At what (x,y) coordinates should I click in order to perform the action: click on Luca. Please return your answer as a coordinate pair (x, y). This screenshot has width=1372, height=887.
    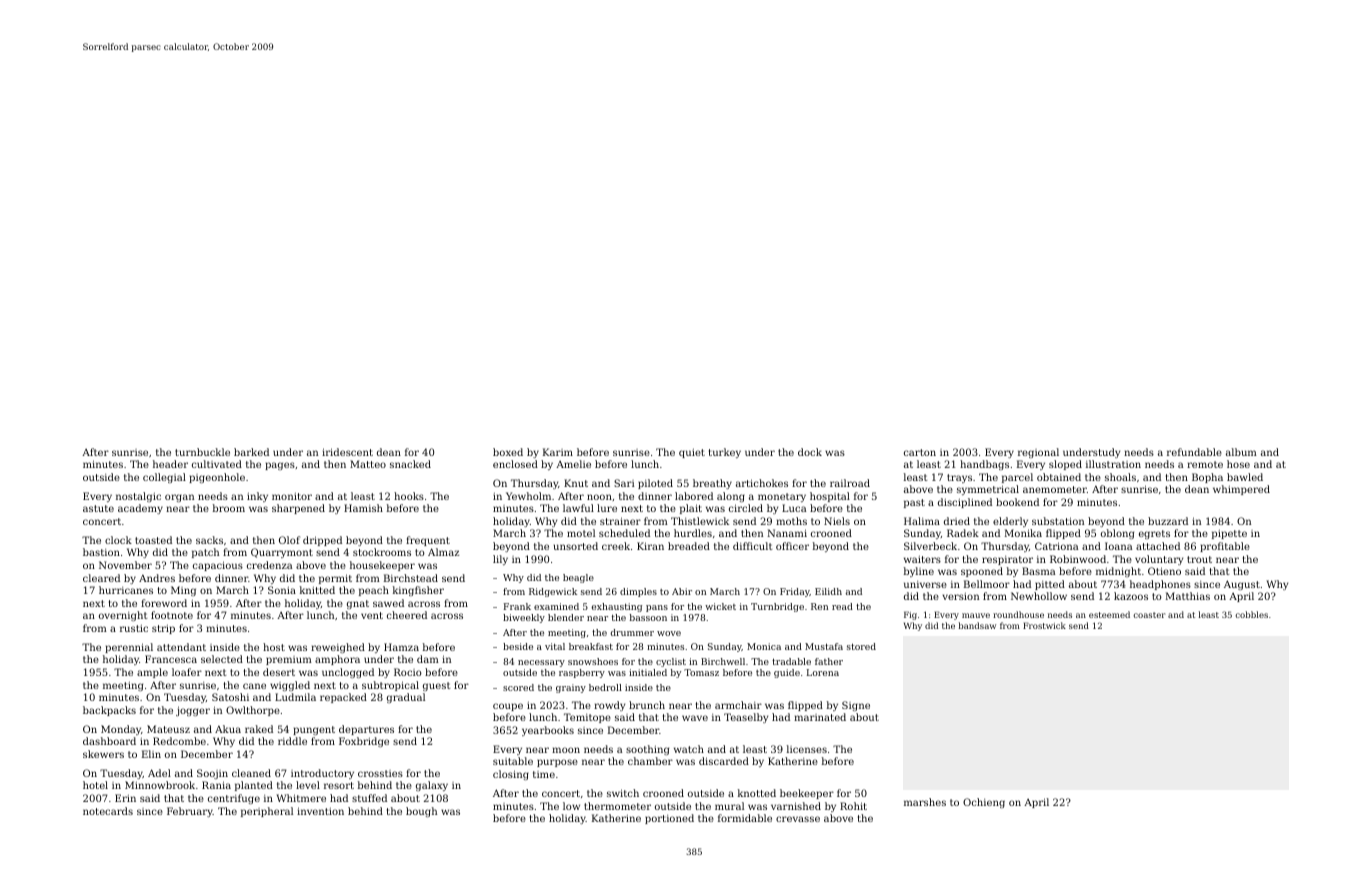
    Looking at the image, I should click on (794, 508).
